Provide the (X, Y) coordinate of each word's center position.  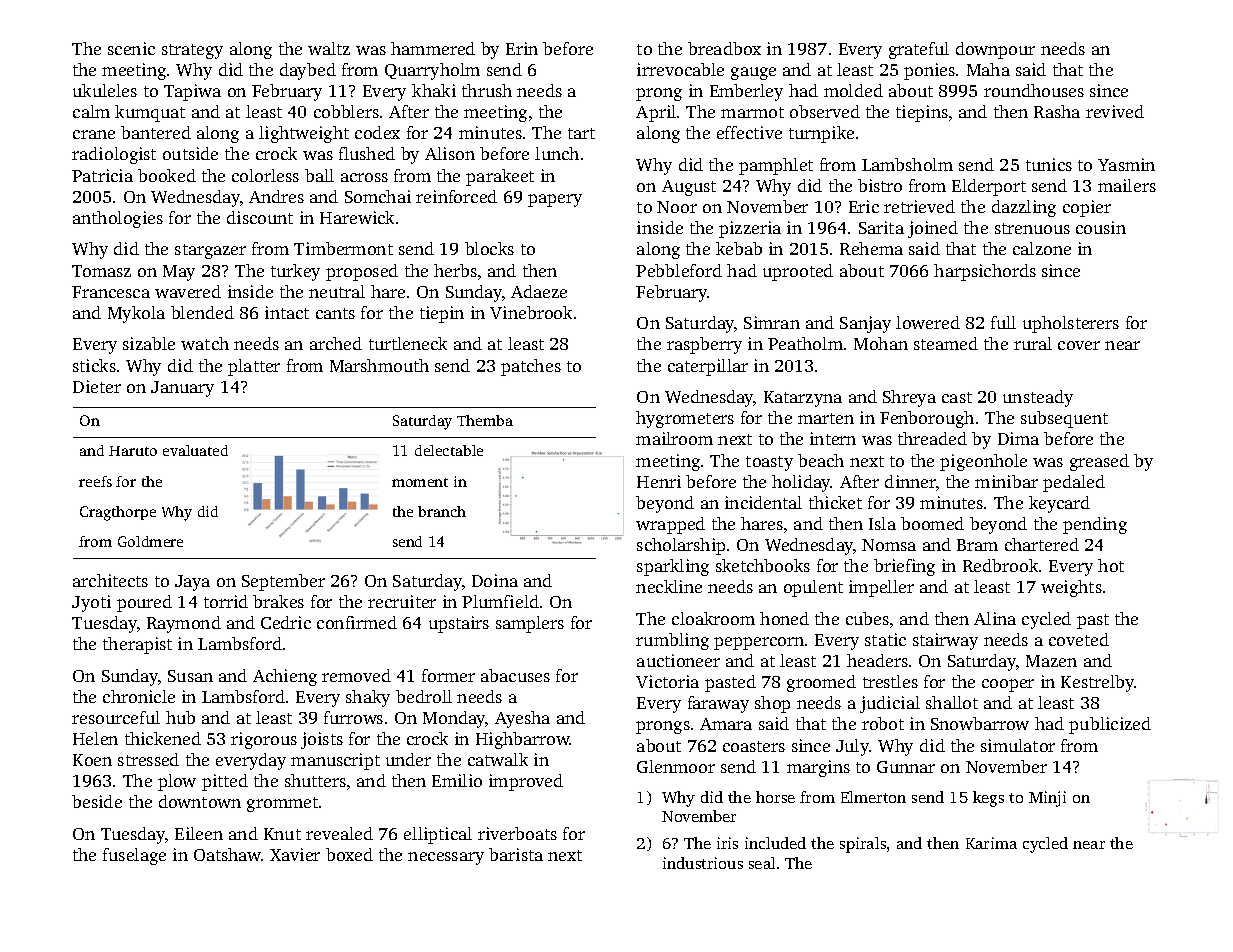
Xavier (295, 854)
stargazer (210, 251)
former (448, 675)
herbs (455, 270)
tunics (1049, 164)
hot (1111, 565)
